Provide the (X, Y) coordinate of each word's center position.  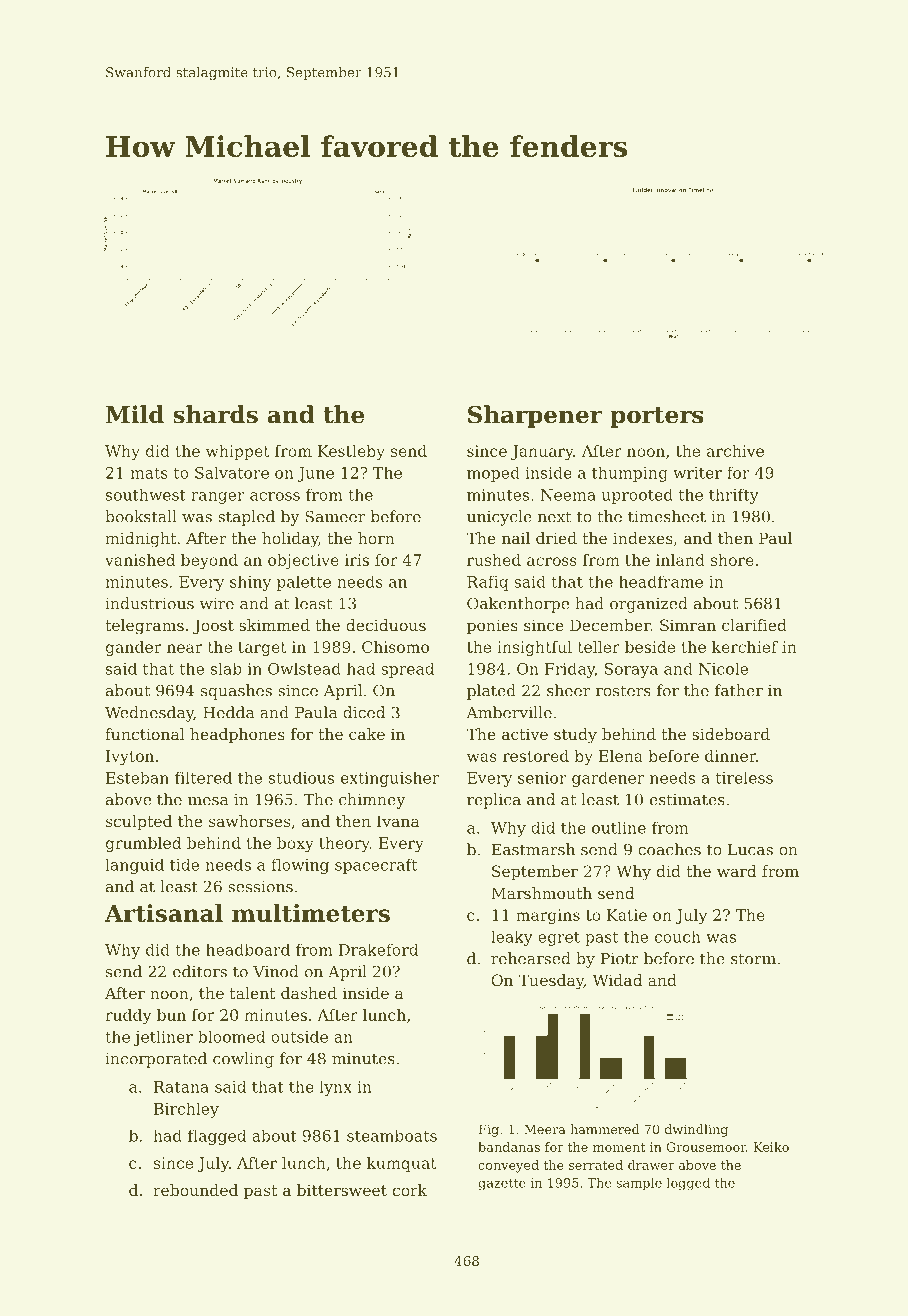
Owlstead (304, 669)
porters (657, 417)
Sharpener (535, 416)
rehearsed (531, 958)
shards (215, 414)
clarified (754, 625)
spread (407, 670)
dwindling (696, 1130)
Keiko (771, 1147)
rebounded (195, 1190)
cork (410, 1190)
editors (200, 971)
